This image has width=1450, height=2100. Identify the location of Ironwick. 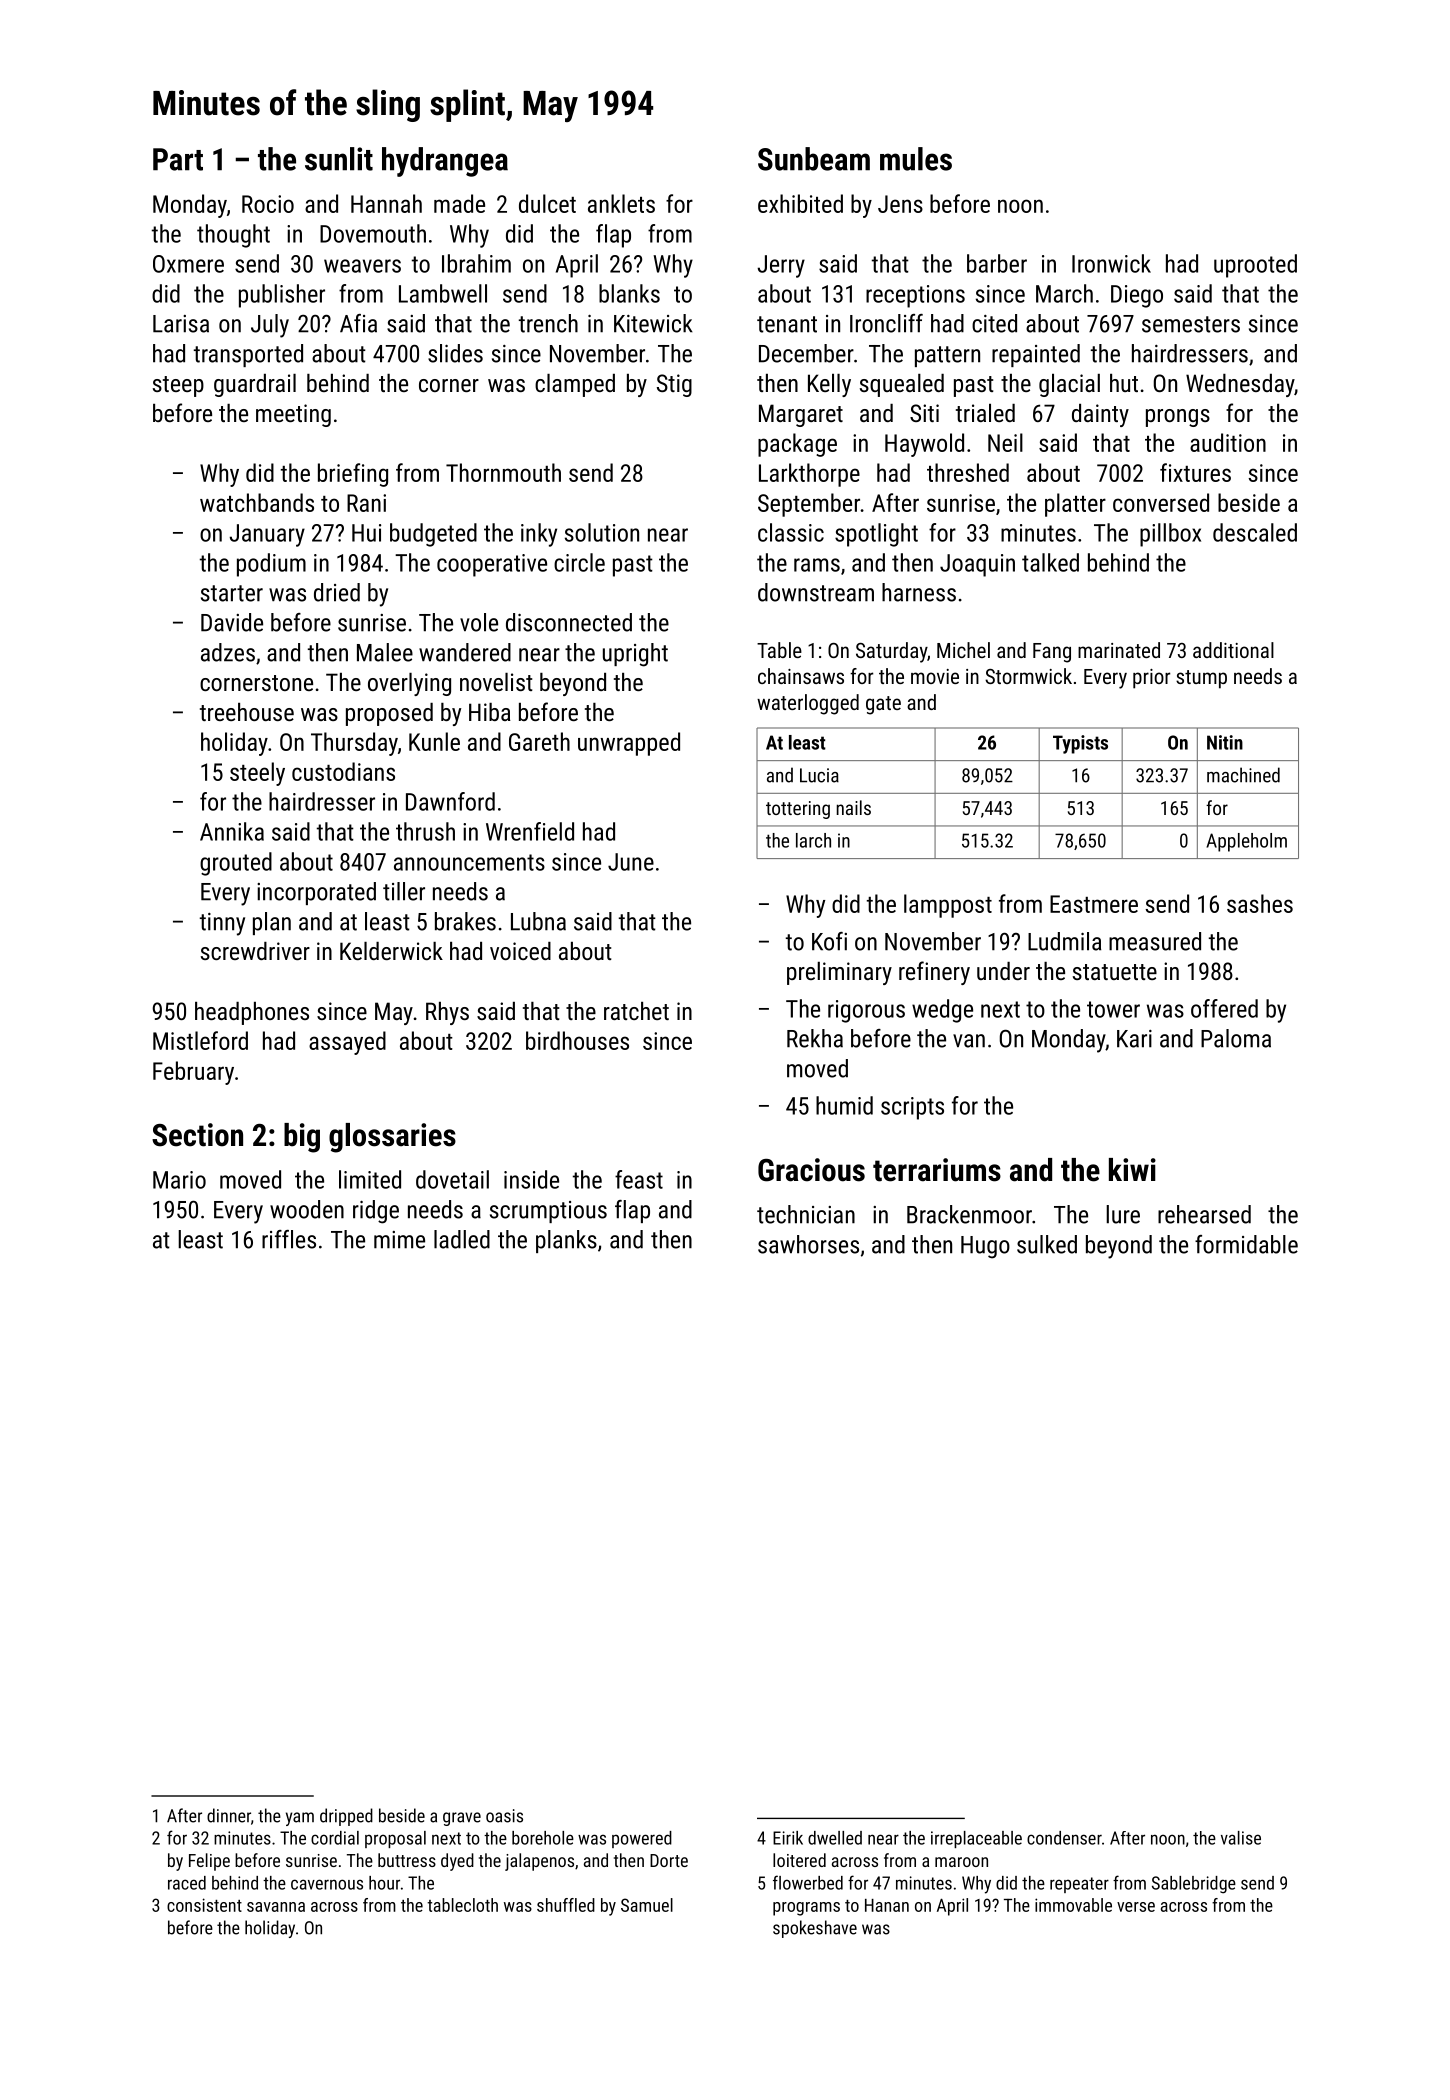
(1111, 263).
